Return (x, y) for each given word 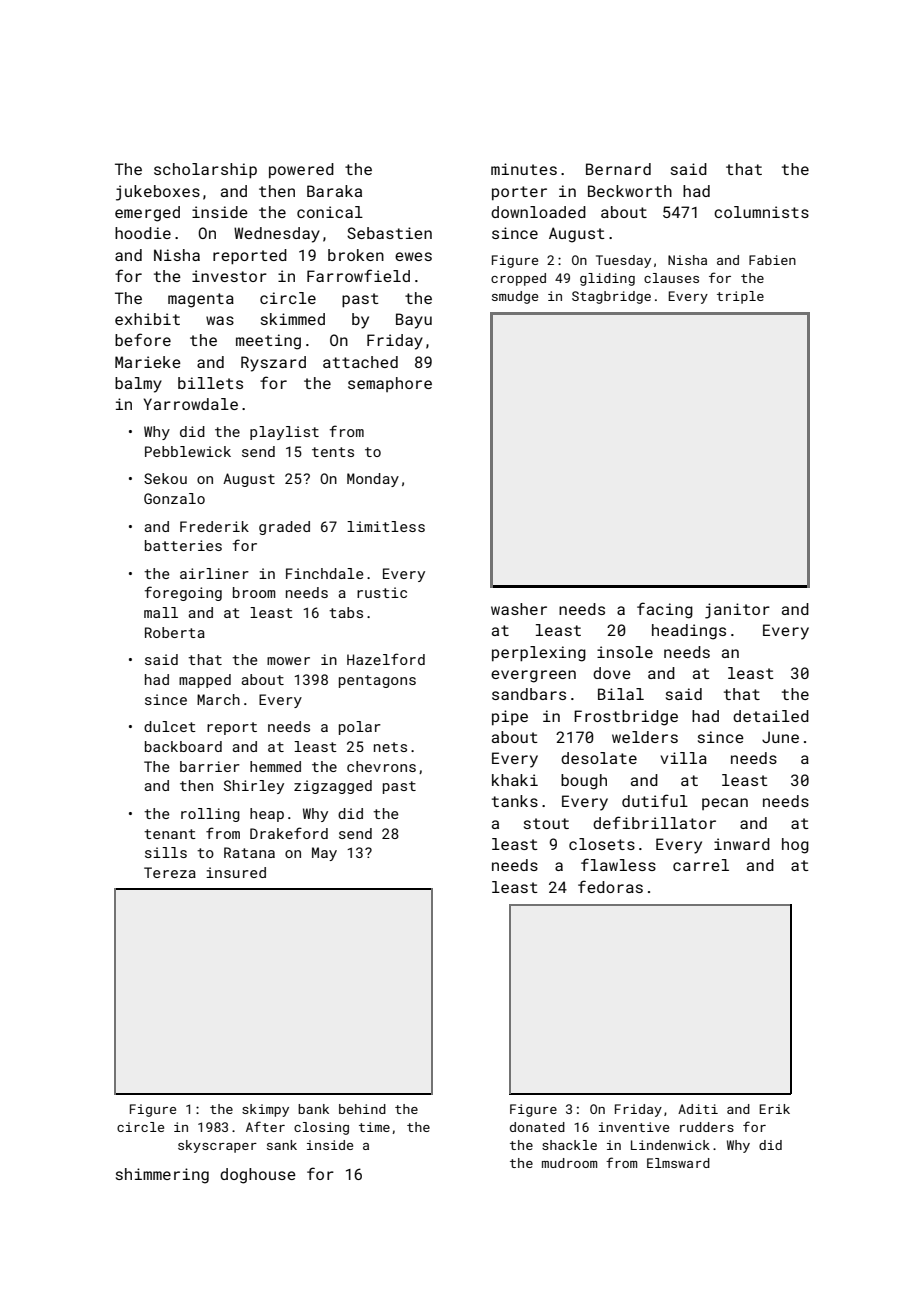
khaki (515, 780)
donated (537, 1127)
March (218, 699)
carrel (701, 865)
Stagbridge (611, 297)
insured (236, 872)
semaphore (390, 384)
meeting (268, 342)
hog (795, 846)
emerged (147, 214)
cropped (518, 279)
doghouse (258, 1176)
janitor (737, 611)
